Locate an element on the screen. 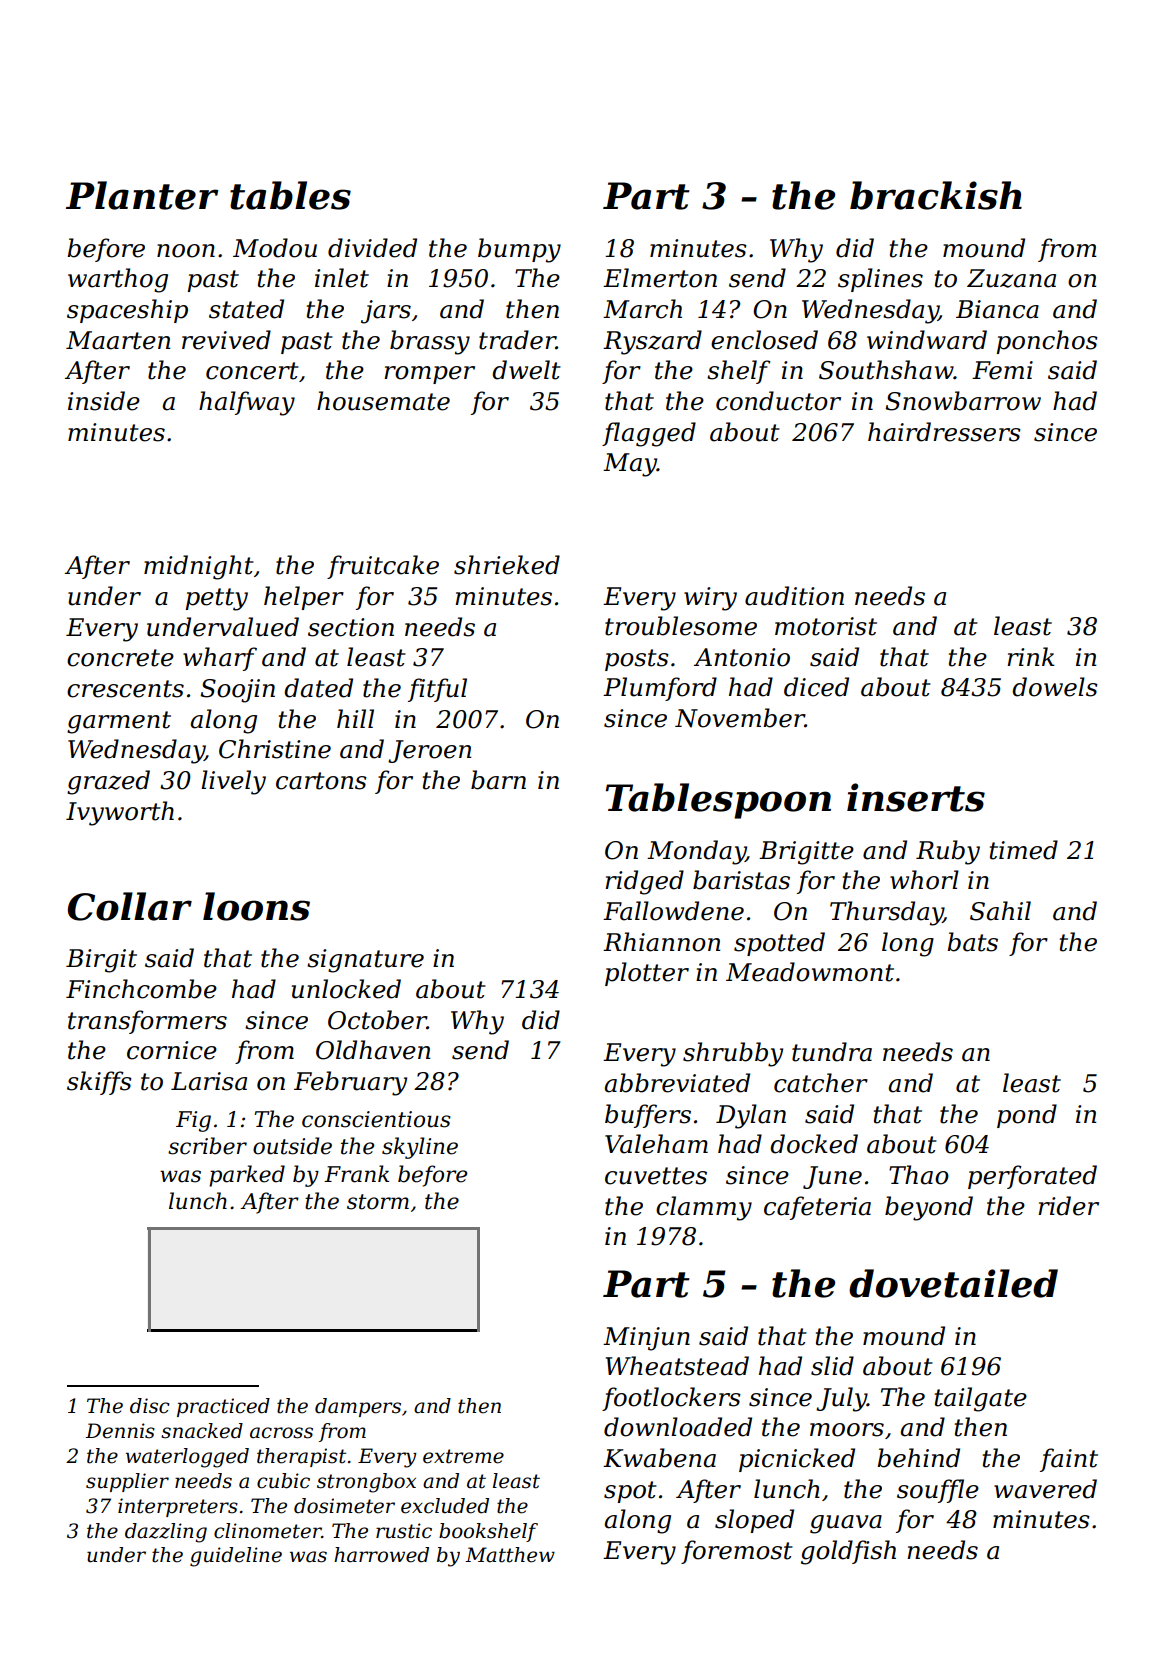 This screenshot has height=1654, width=1165. inserts is located at coordinates (916, 797).
